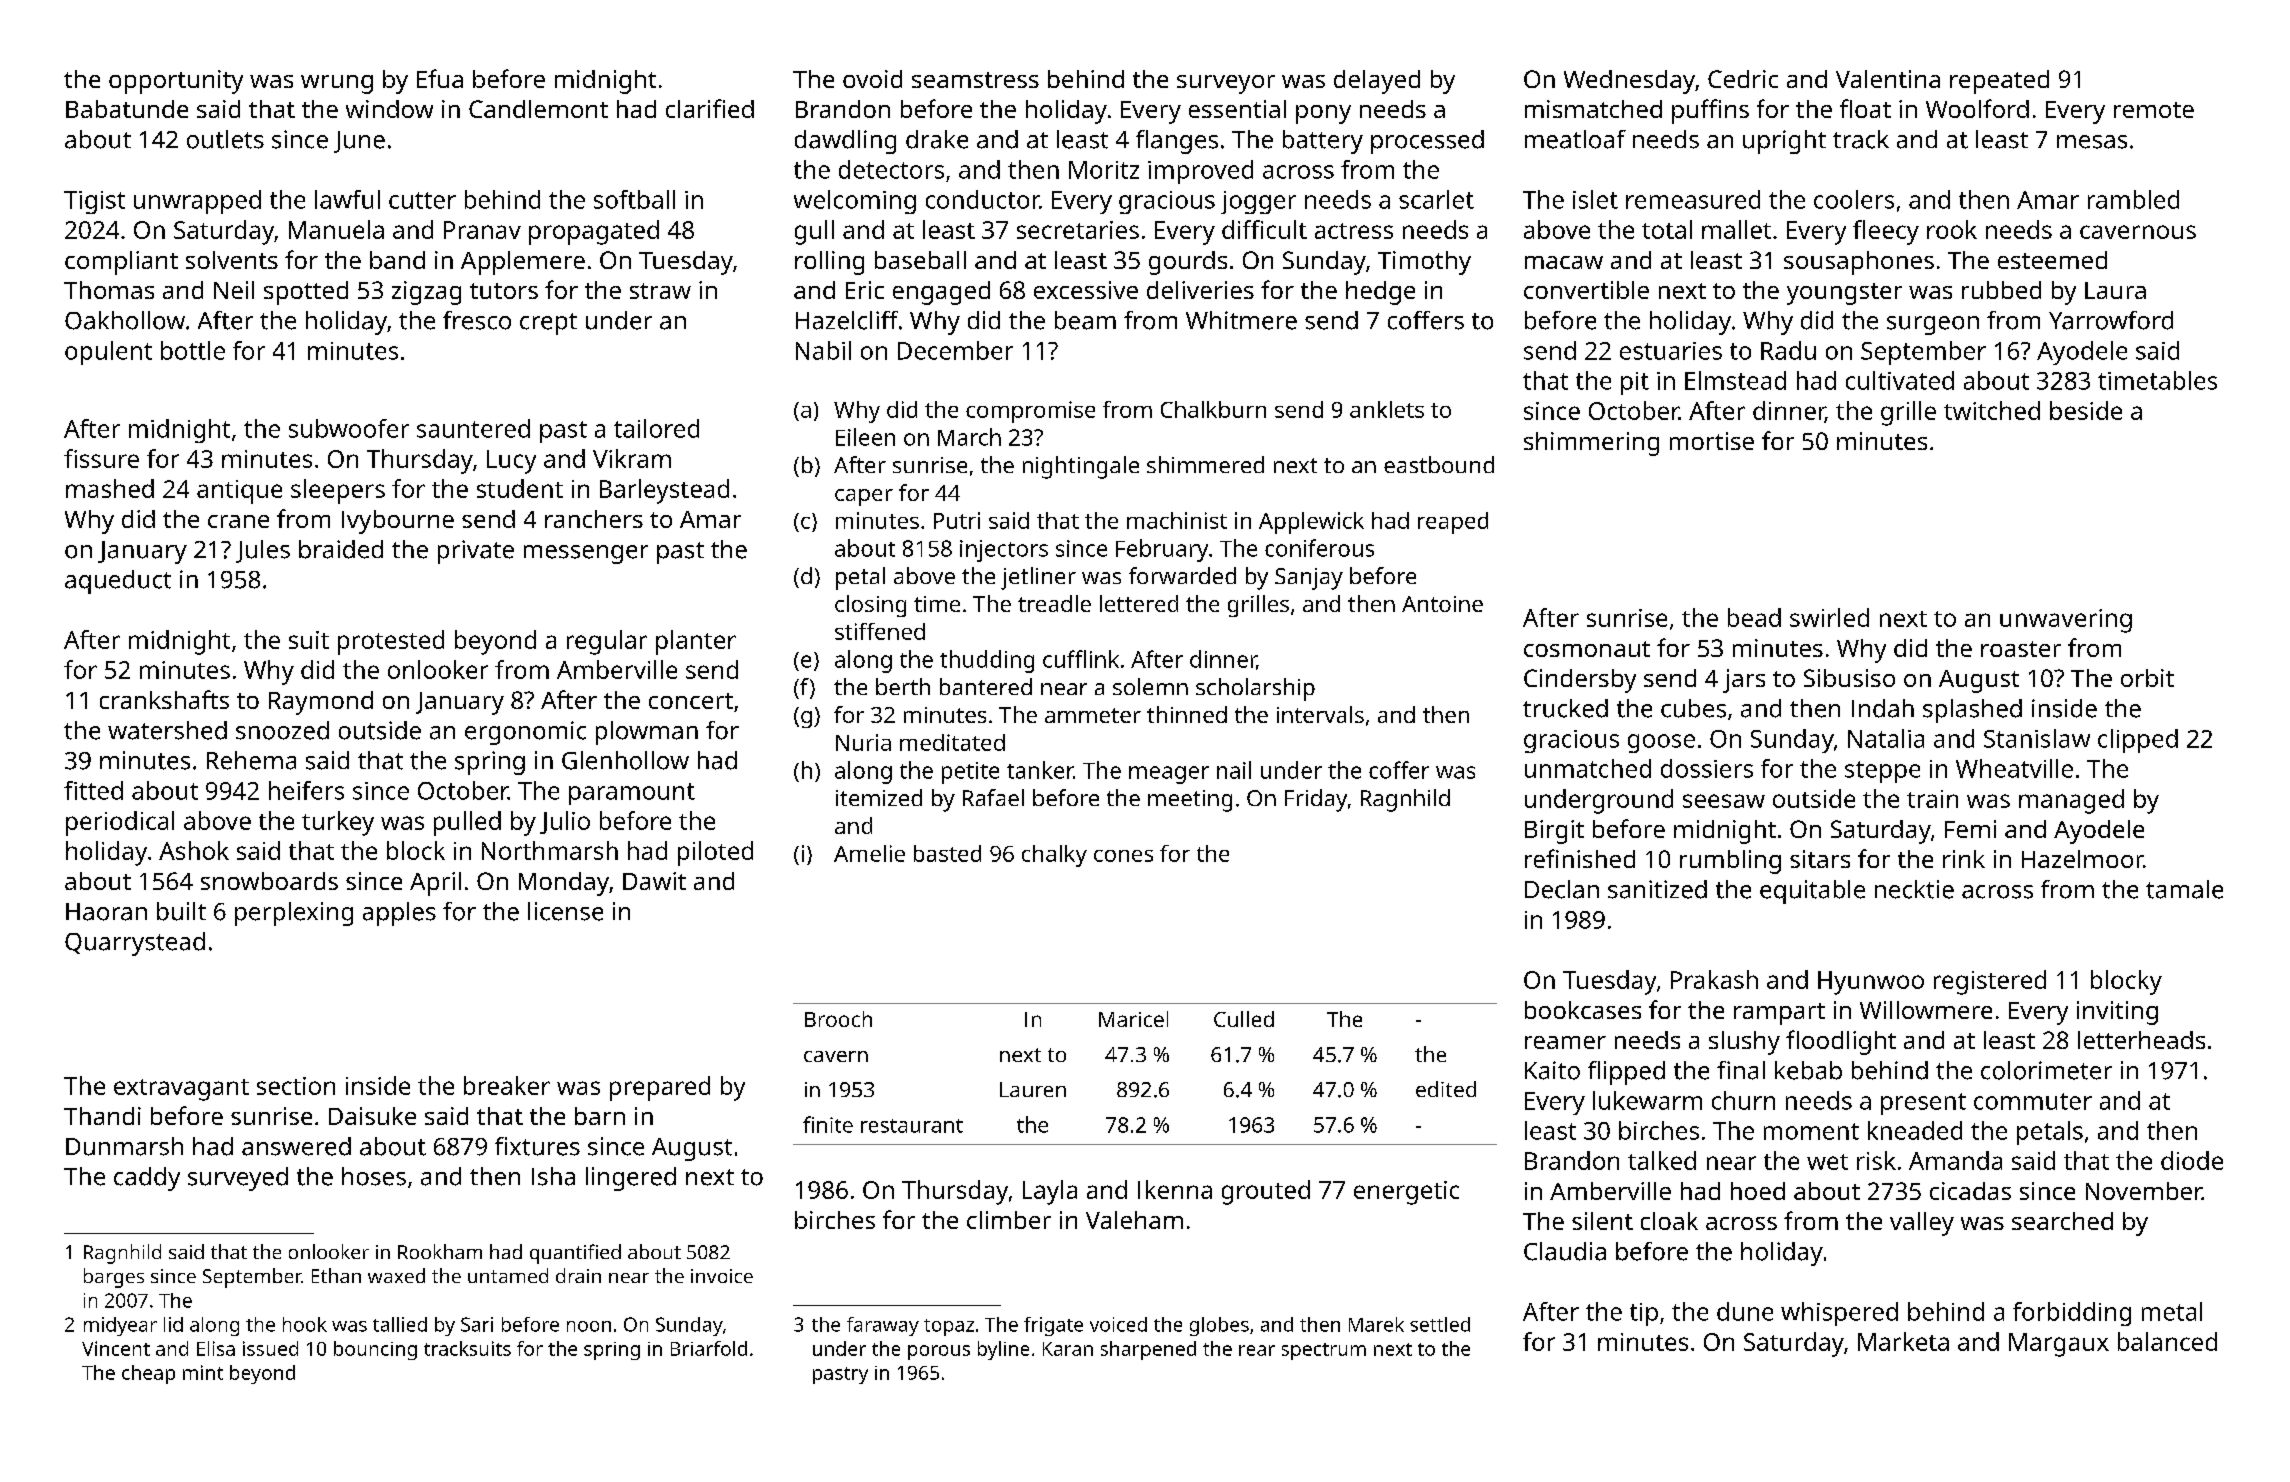  I want to click on Timothy, so click(1424, 263).
